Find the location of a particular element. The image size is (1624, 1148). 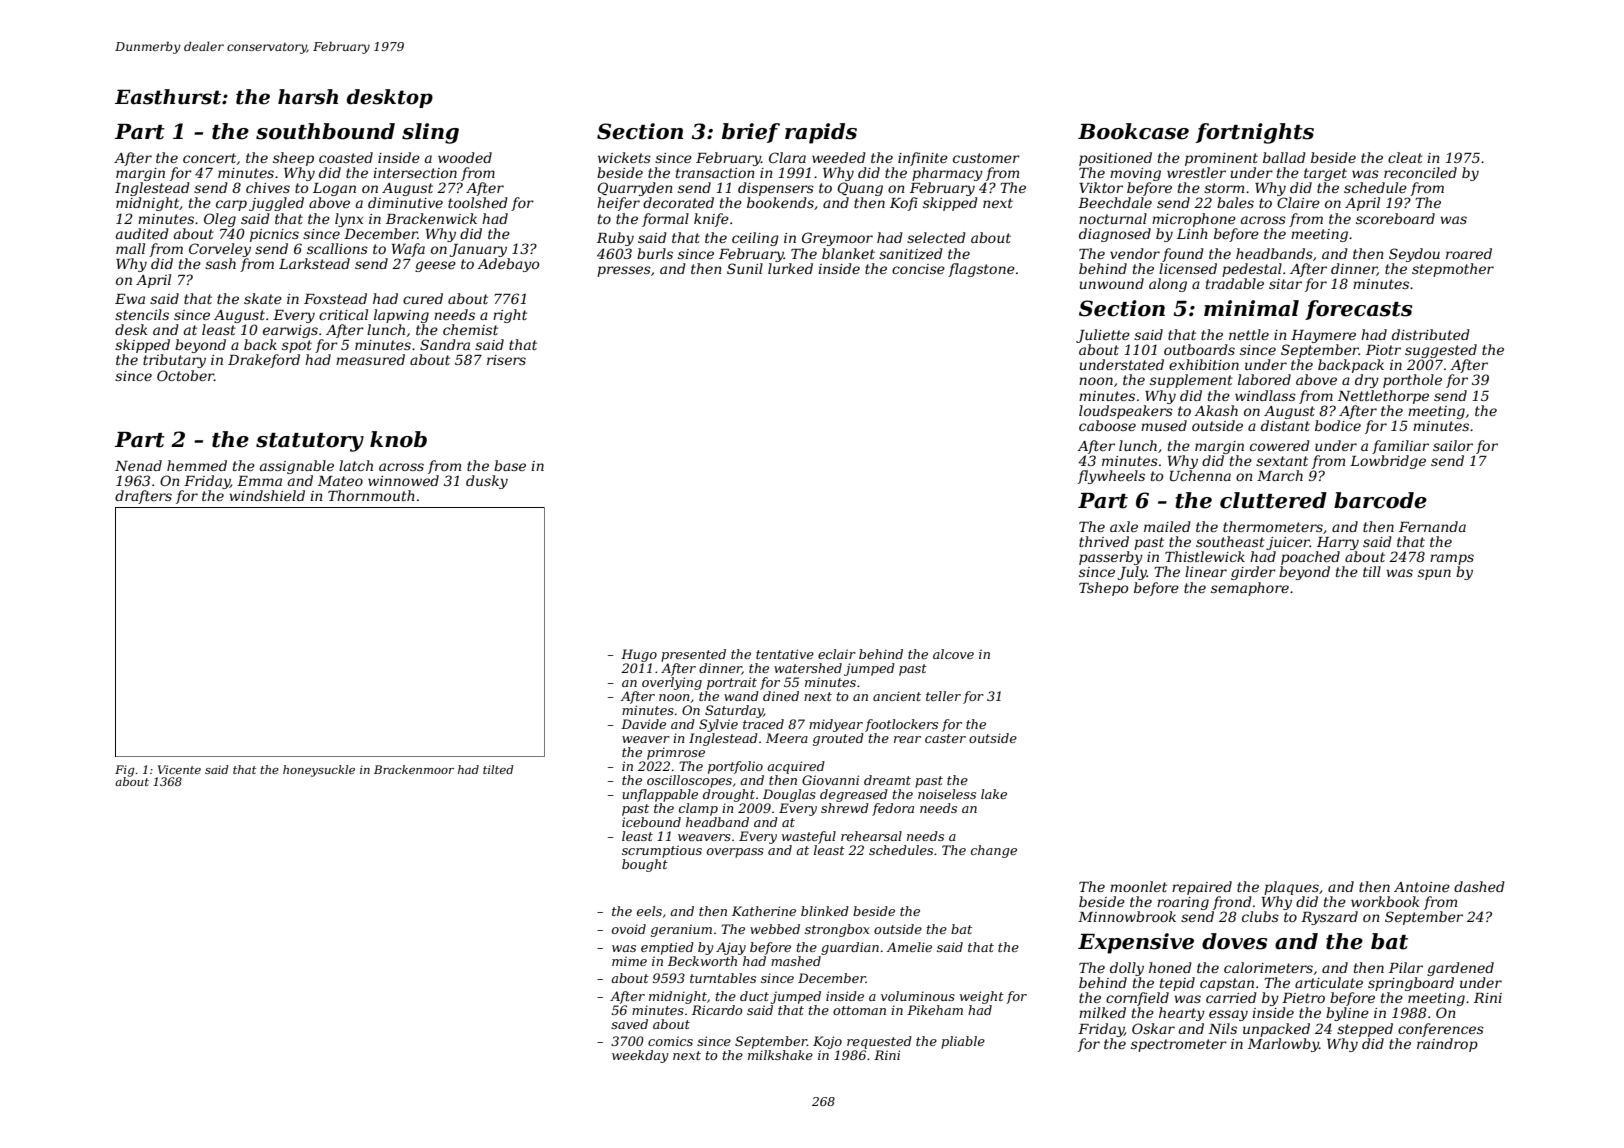

teller is located at coordinates (943, 696).
